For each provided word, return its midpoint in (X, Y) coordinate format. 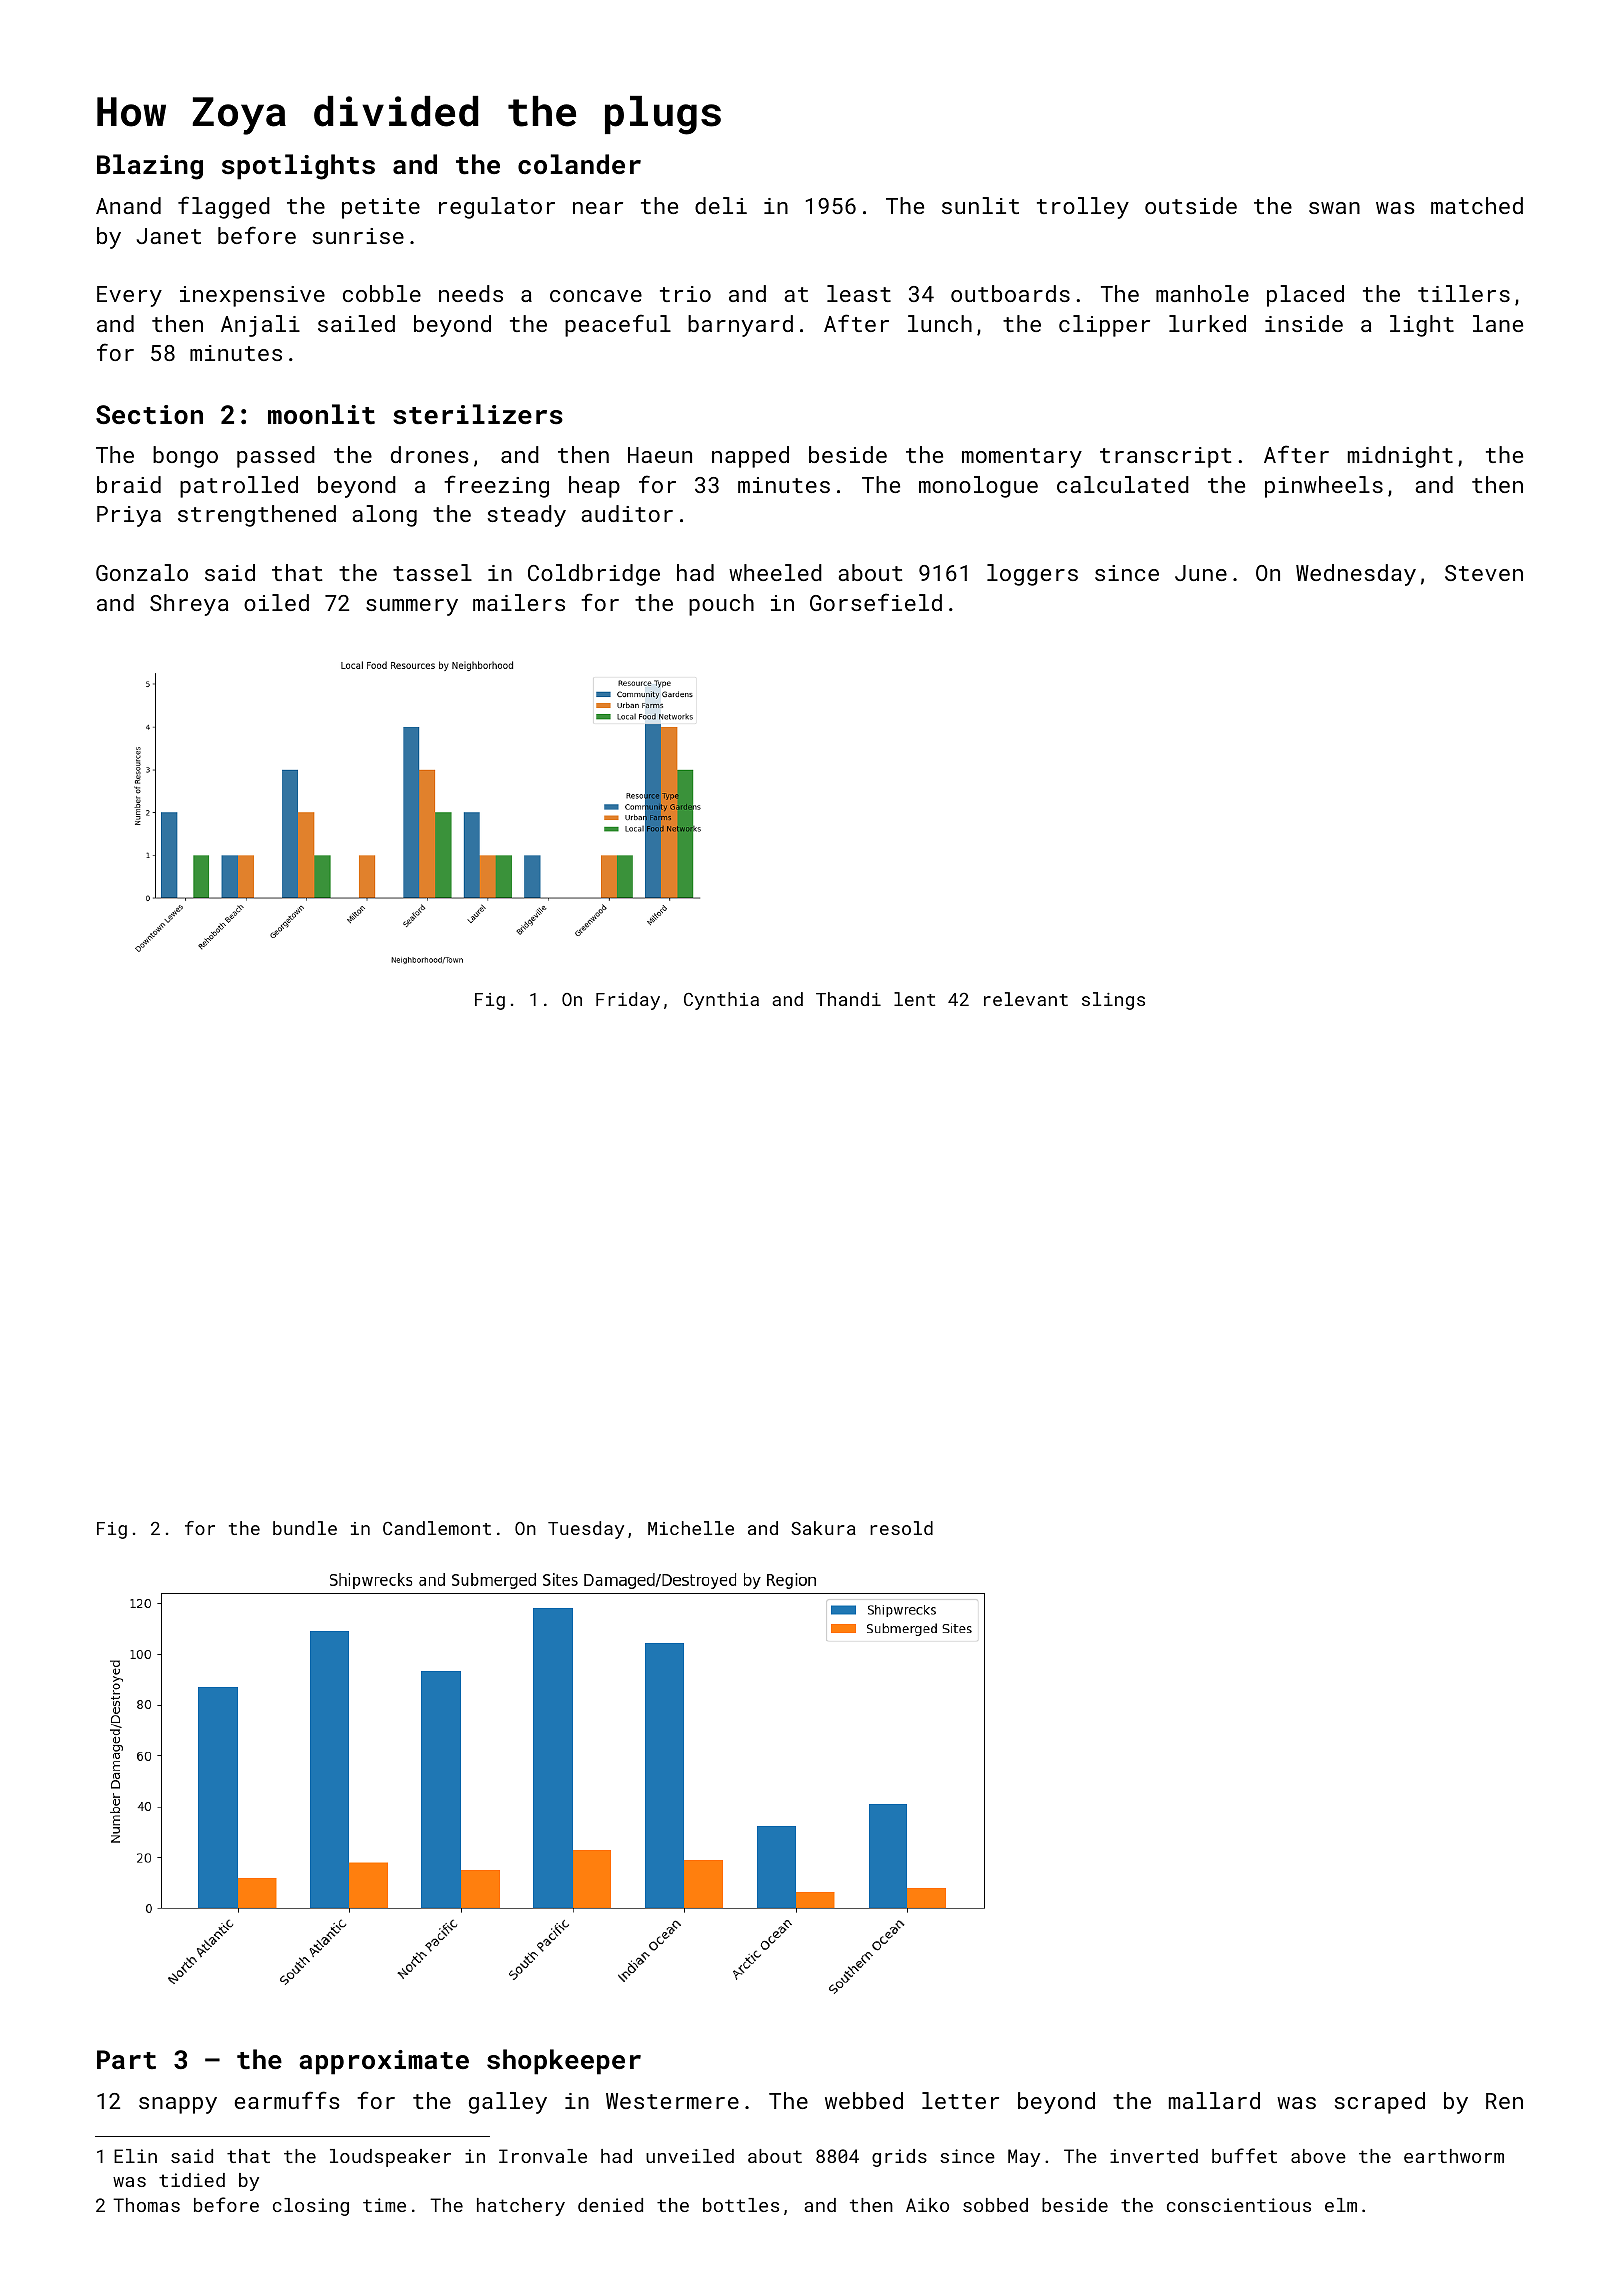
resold (901, 1528)
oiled (276, 602)
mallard (1214, 2100)
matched (1477, 205)
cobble (382, 293)
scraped (1380, 2103)
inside (1304, 323)
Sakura (823, 1528)
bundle (305, 1528)
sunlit (980, 205)
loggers (1032, 575)
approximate (384, 2062)
